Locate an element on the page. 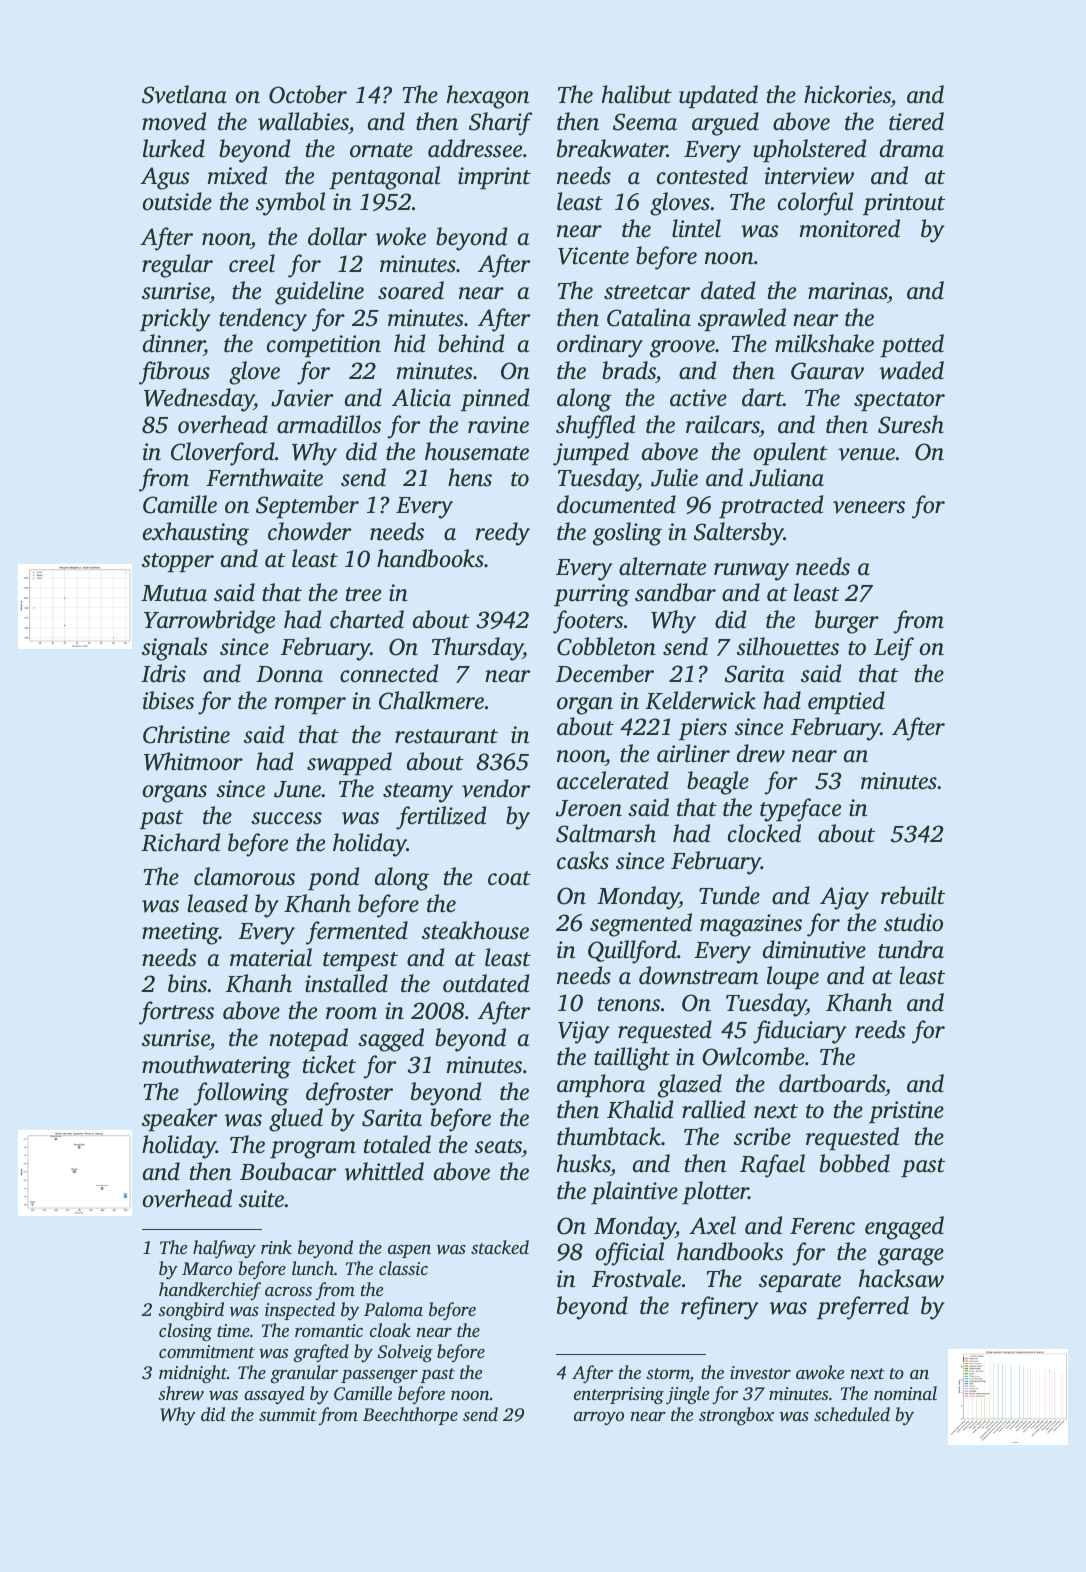 This image has height=1572, width=1086. lurked is located at coordinates (174, 148).
